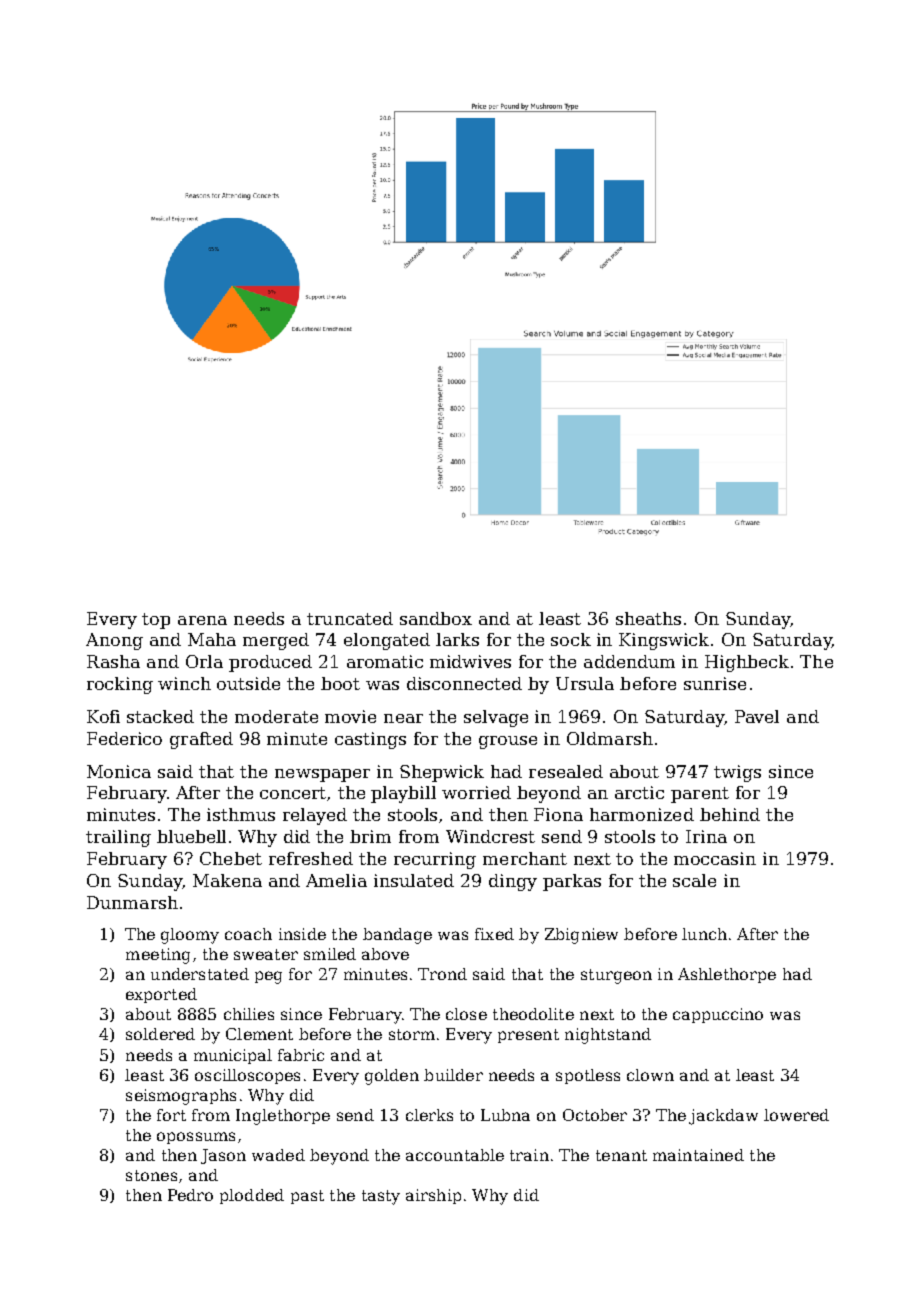  Describe the element at coordinates (252, 1196) in the document. I see `plodded` at that location.
